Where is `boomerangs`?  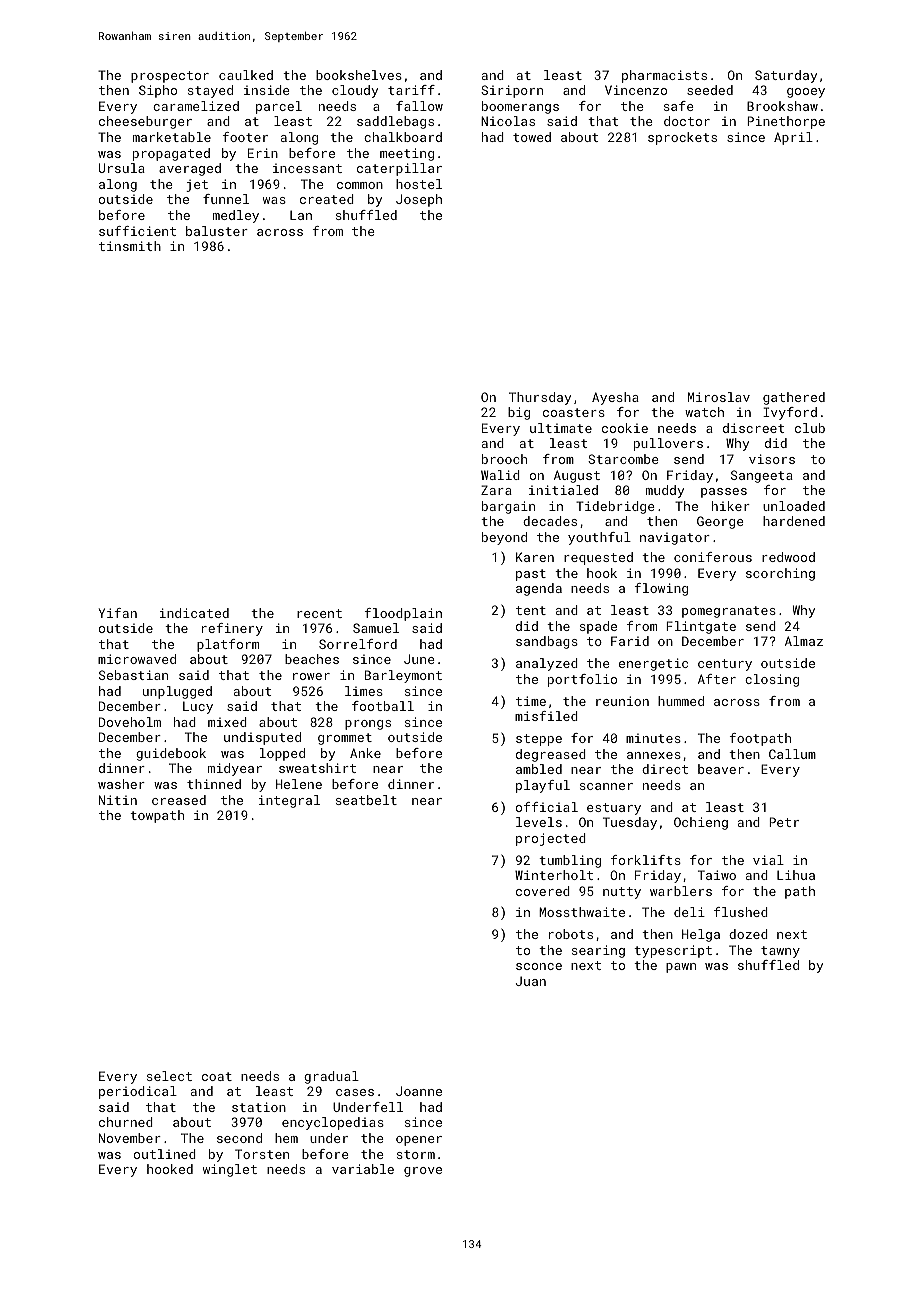
boomerangs is located at coordinates (520, 107).
